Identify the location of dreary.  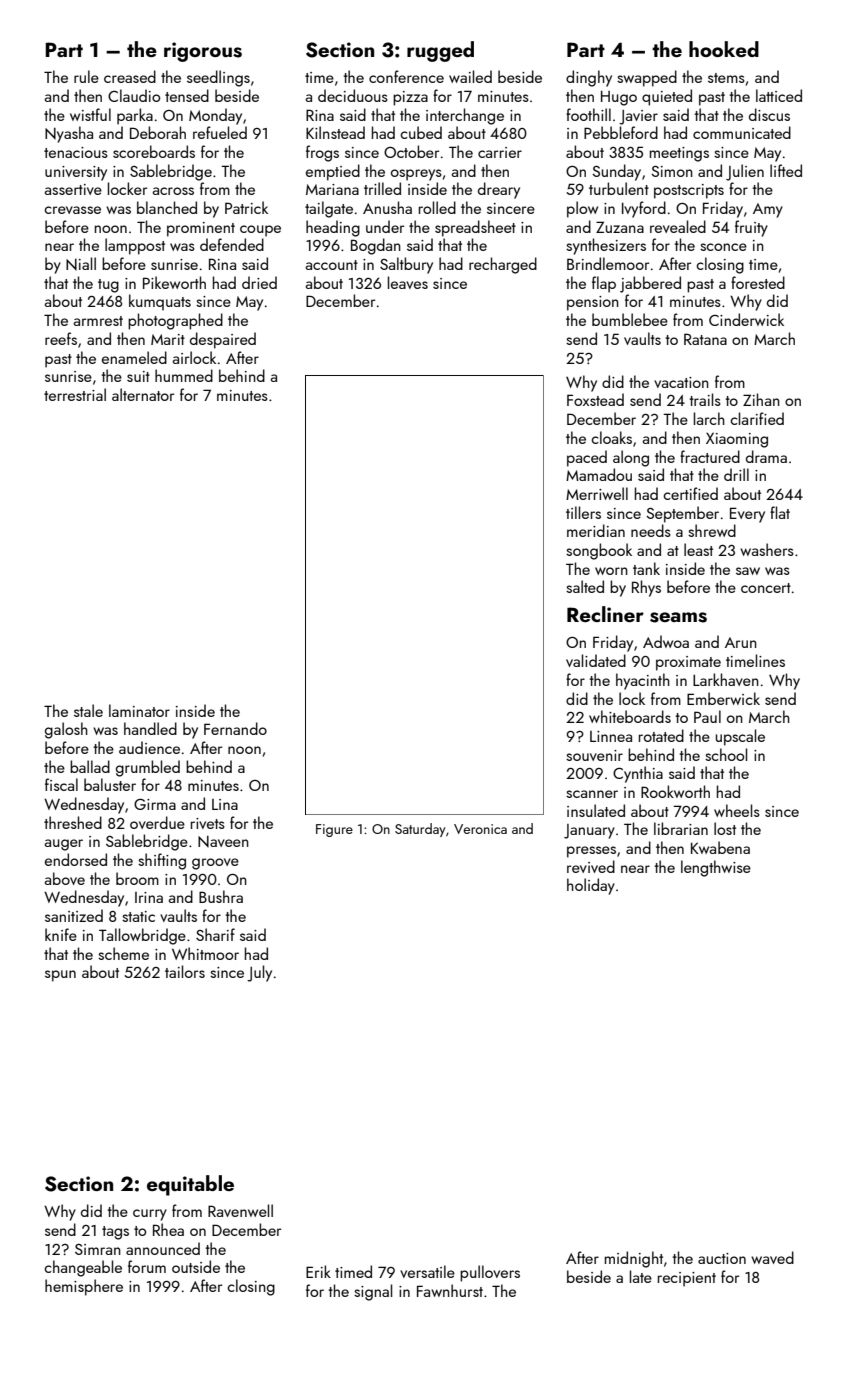
(499, 190).
